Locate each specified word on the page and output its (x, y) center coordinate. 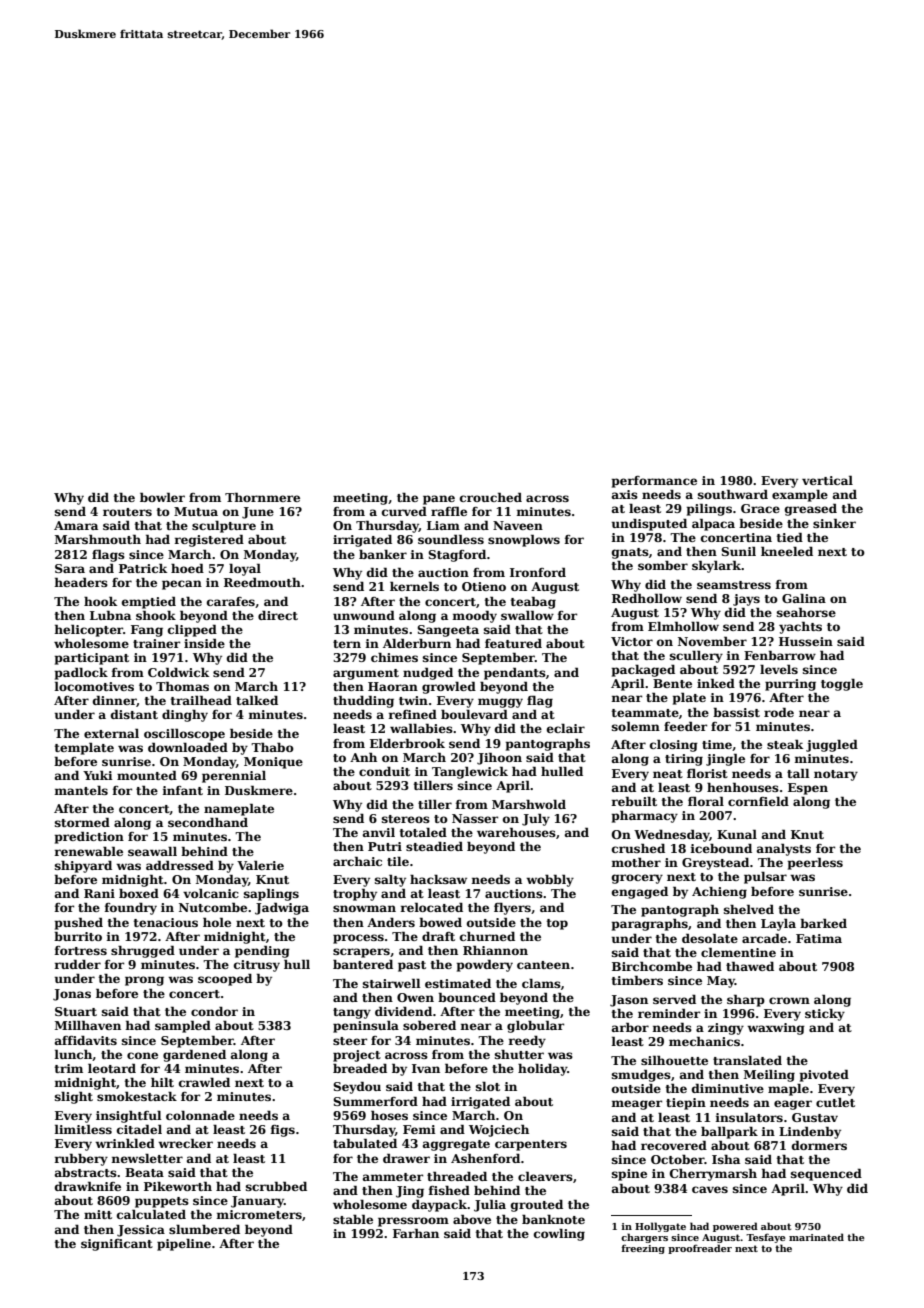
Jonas (72, 995)
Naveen (518, 525)
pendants (515, 673)
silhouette (674, 1060)
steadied (434, 846)
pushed (79, 923)
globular (535, 1026)
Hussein (806, 641)
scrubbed (276, 1186)
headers (81, 582)
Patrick (143, 568)
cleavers (545, 1176)
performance (654, 482)
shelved (749, 909)
